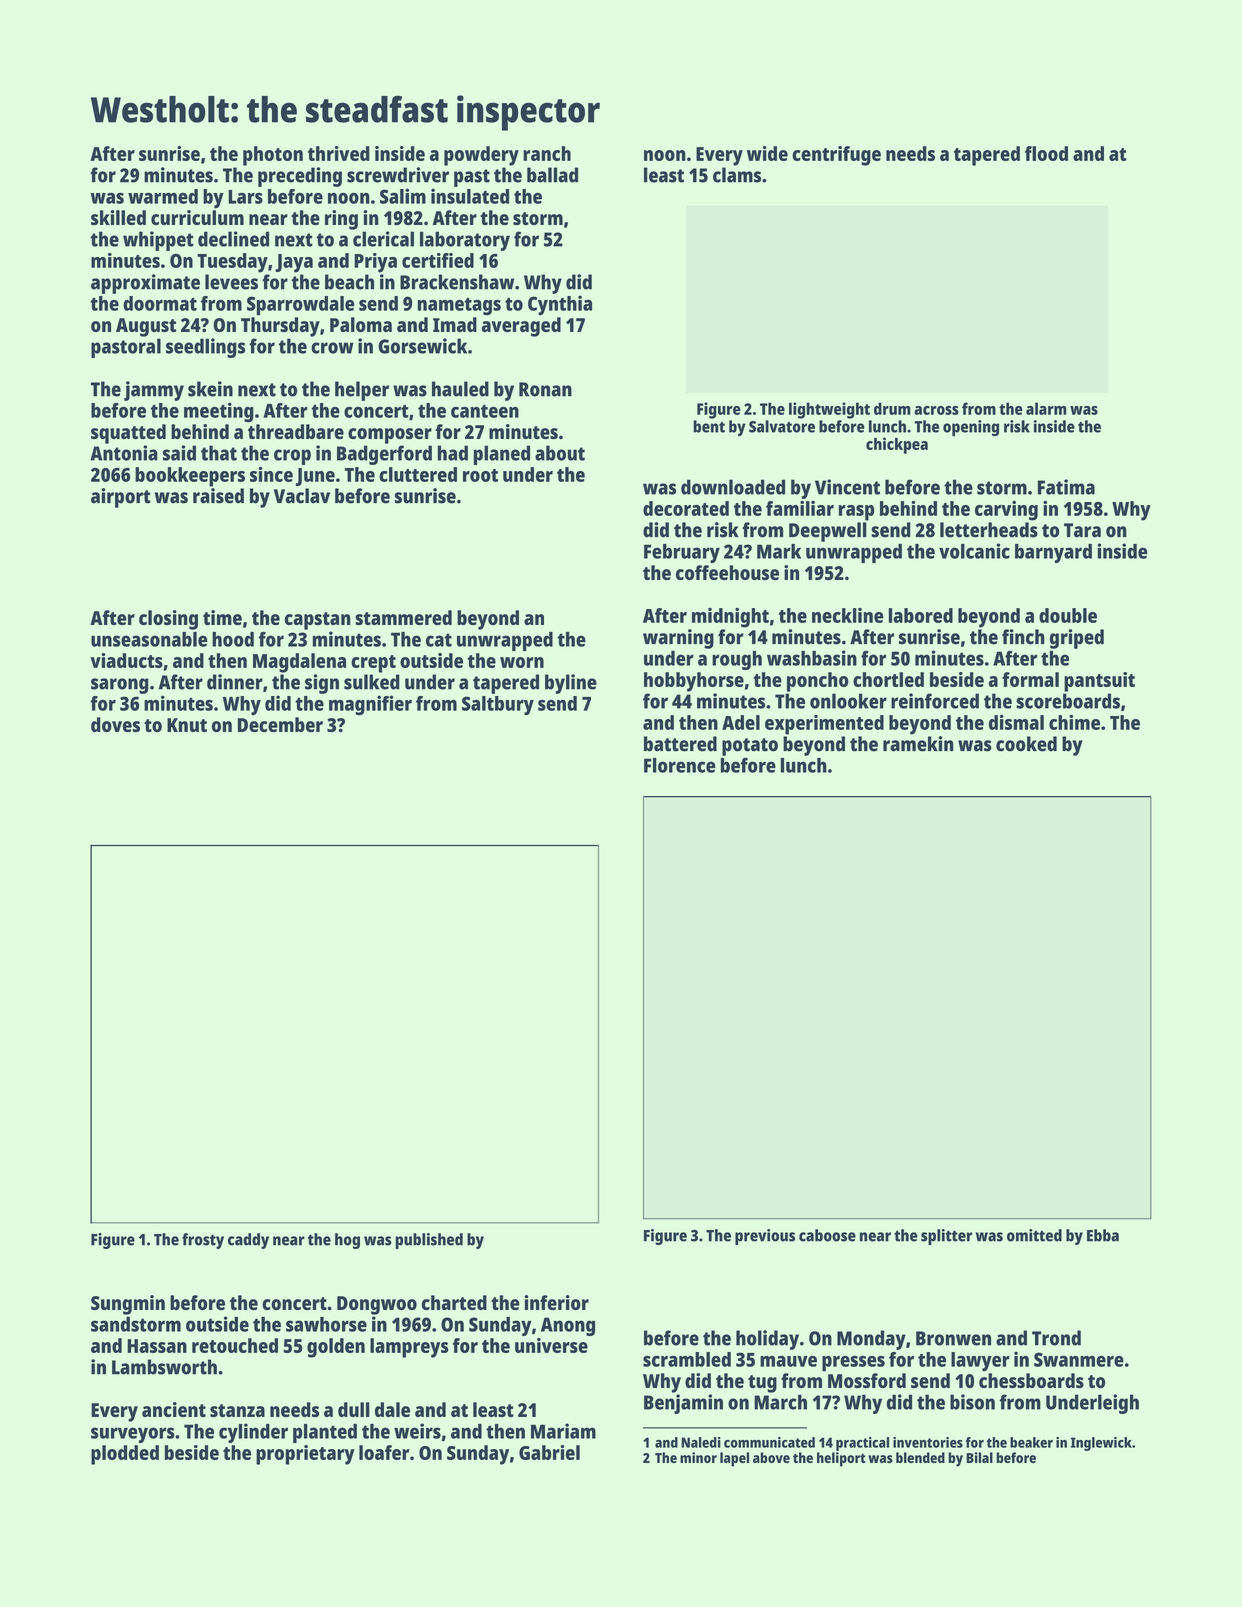 The height and width of the screenshot is (1607, 1242). I want to click on Trond, so click(1056, 1338).
